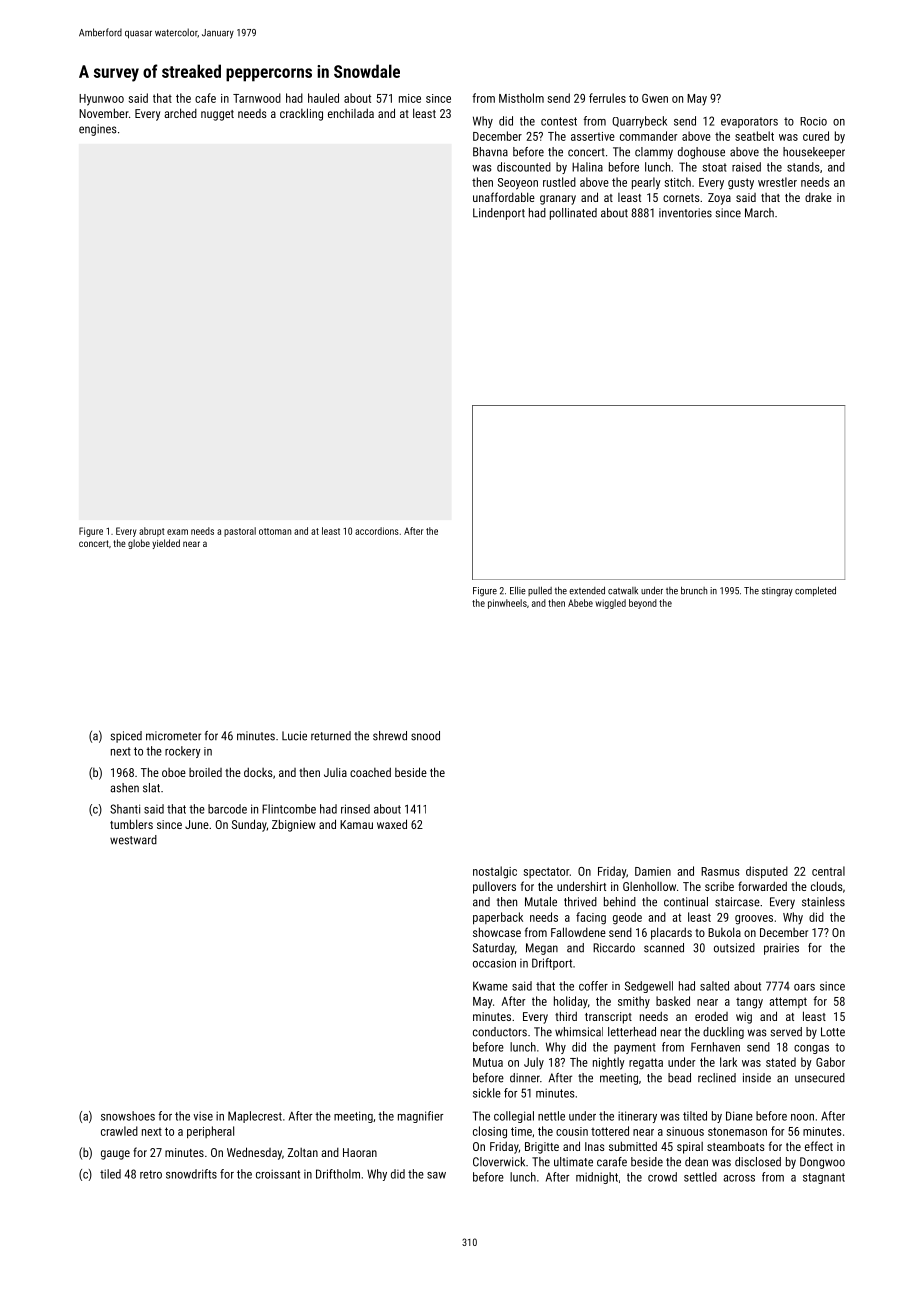  Describe the element at coordinates (436, 1175) in the image. I see `saw` at that location.
